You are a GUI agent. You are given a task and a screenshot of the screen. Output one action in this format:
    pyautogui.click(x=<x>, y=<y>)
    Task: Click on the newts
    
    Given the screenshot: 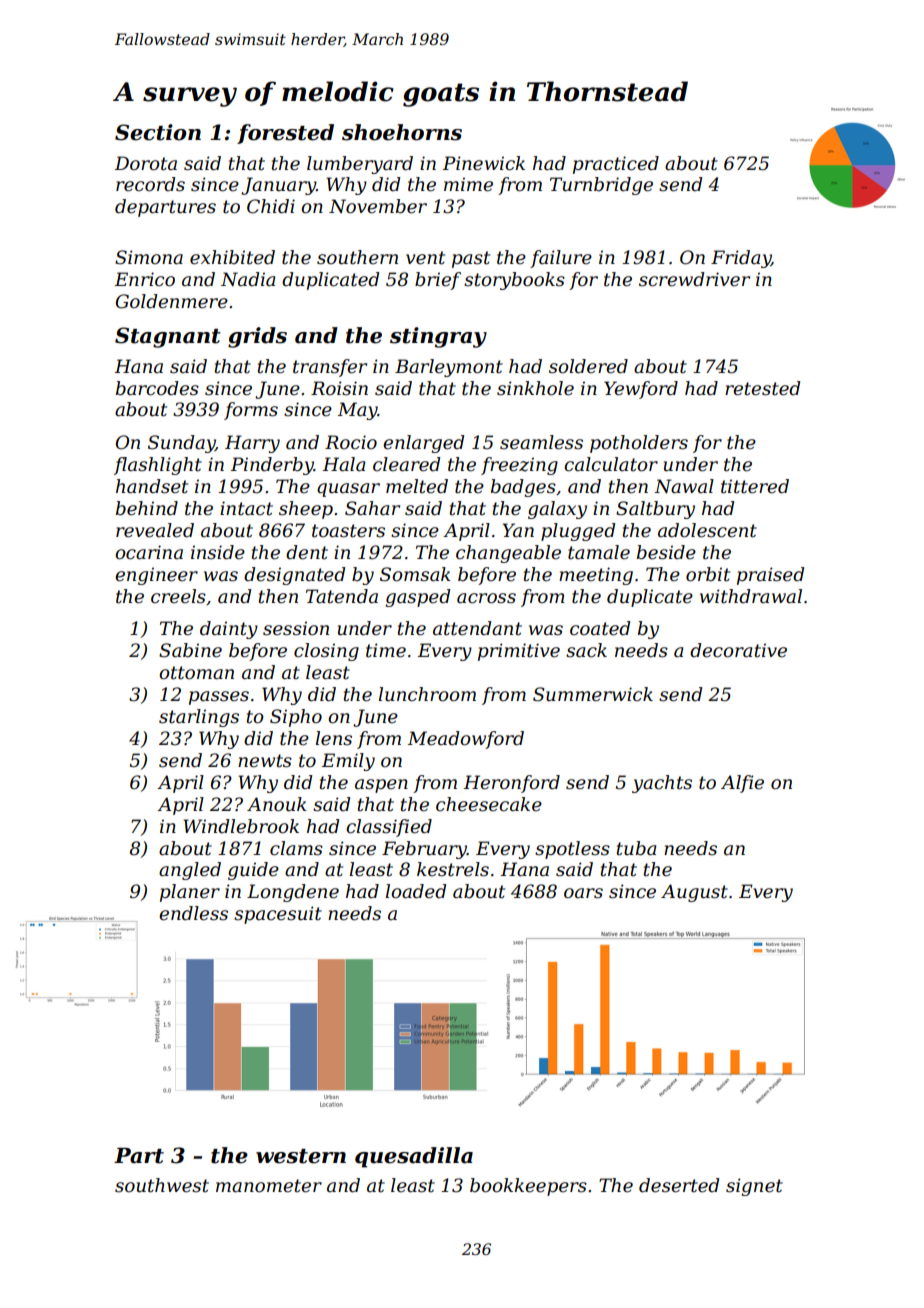 What is the action you would take?
    pyautogui.click(x=265, y=761)
